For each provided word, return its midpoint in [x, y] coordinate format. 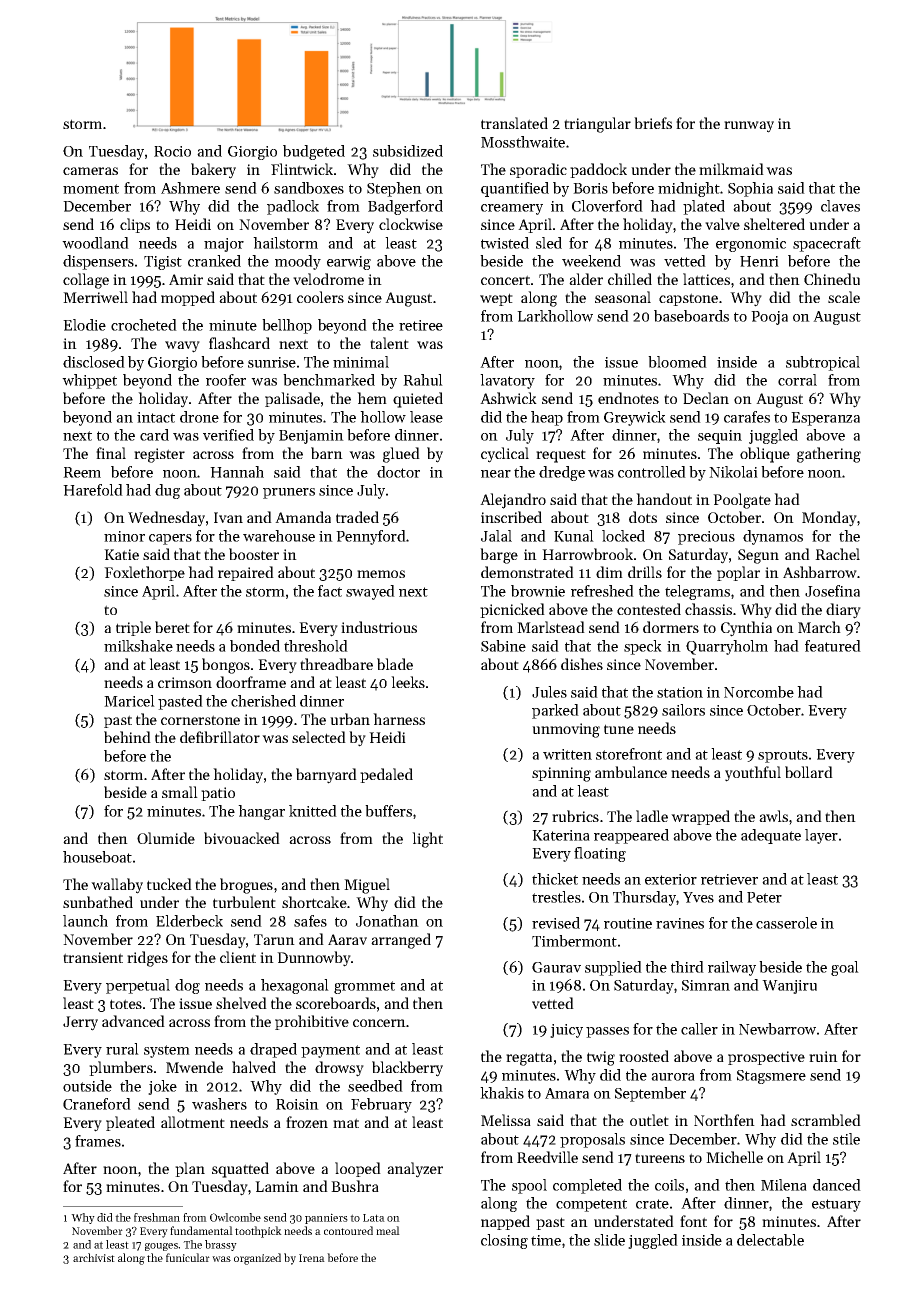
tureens [660, 1158]
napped [505, 1222]
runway [749, 127]
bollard [809, 772]
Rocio [172, 151]
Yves [698, 897]
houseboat [97, 857]
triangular [597, 125]
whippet [89, 381]
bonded [255, 646]
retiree [421, 325]
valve [722, 224]
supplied [613, 968]
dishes [582, 664]
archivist [94, 1257]
